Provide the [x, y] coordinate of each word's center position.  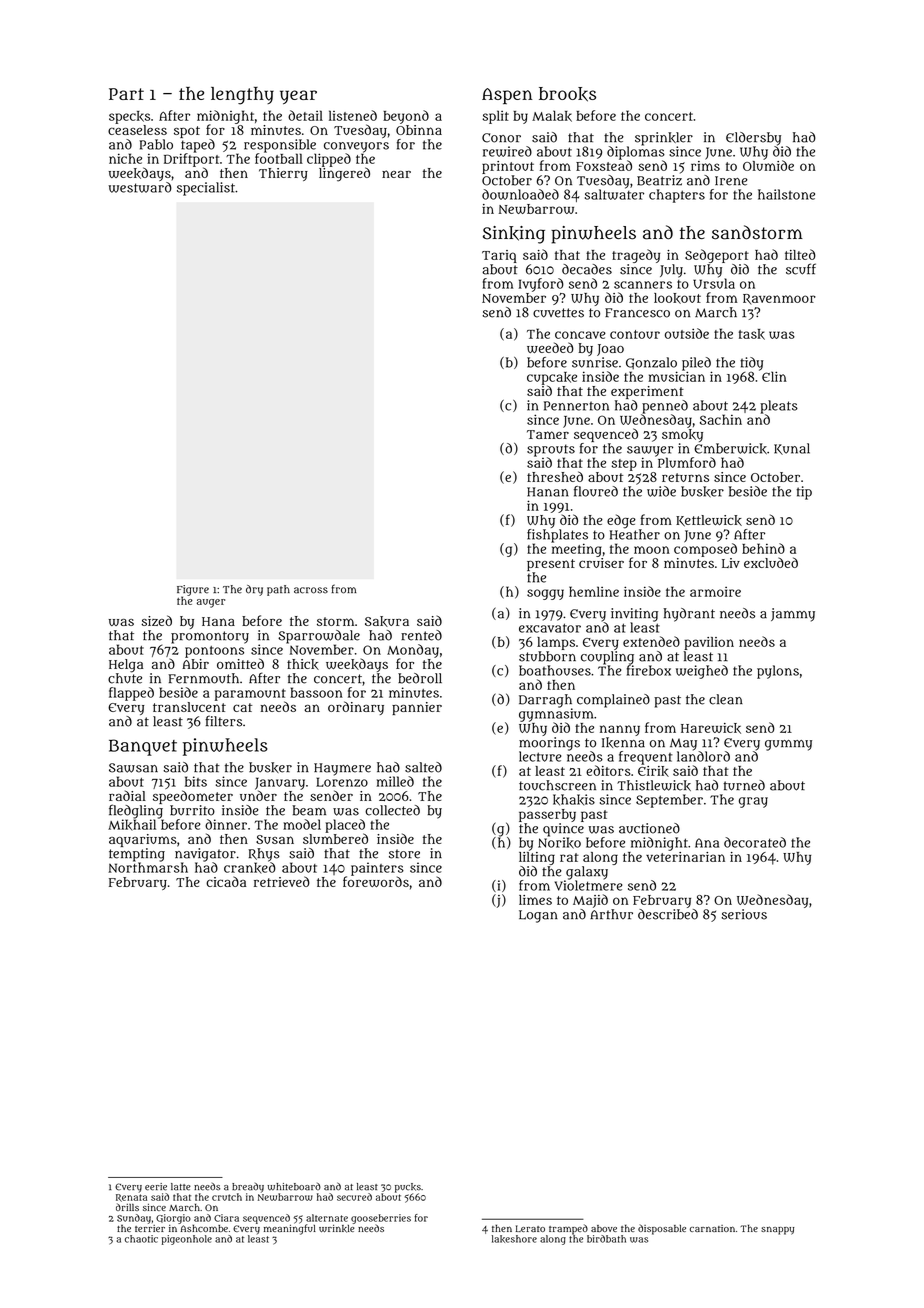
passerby [547, 815]
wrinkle [337, 1229]
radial [127, 795]
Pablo [156, 144]
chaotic [141, 1239]
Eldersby [753, 139]
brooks [567, 94]
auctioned [649, 828]
